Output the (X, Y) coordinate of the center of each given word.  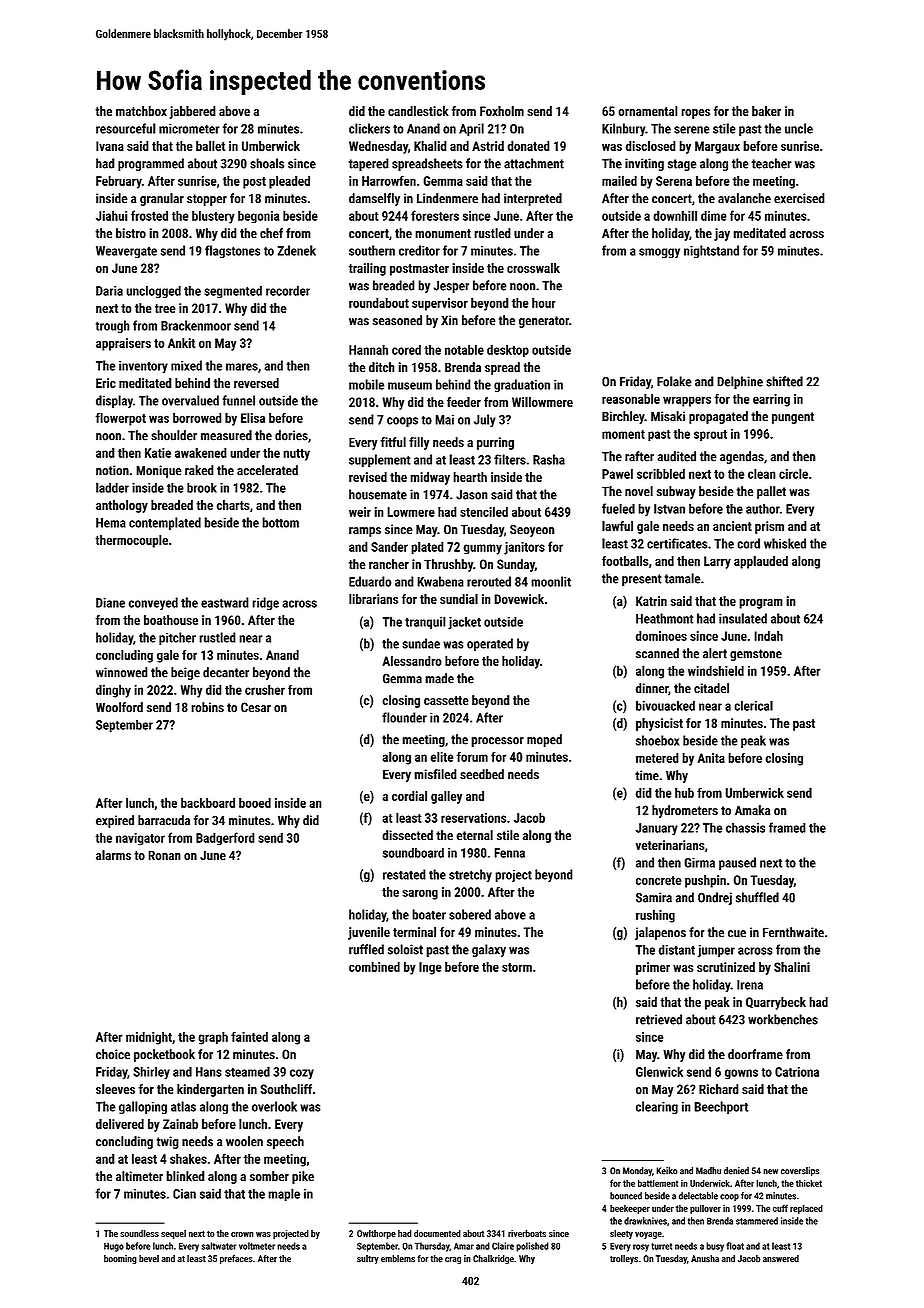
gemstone (756, 655)
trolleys (624, 1259)
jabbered (193, 112)
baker (766, 111)
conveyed (153, 603)
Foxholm (502, 111)
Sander (389, 546)
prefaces (236, 1259)
